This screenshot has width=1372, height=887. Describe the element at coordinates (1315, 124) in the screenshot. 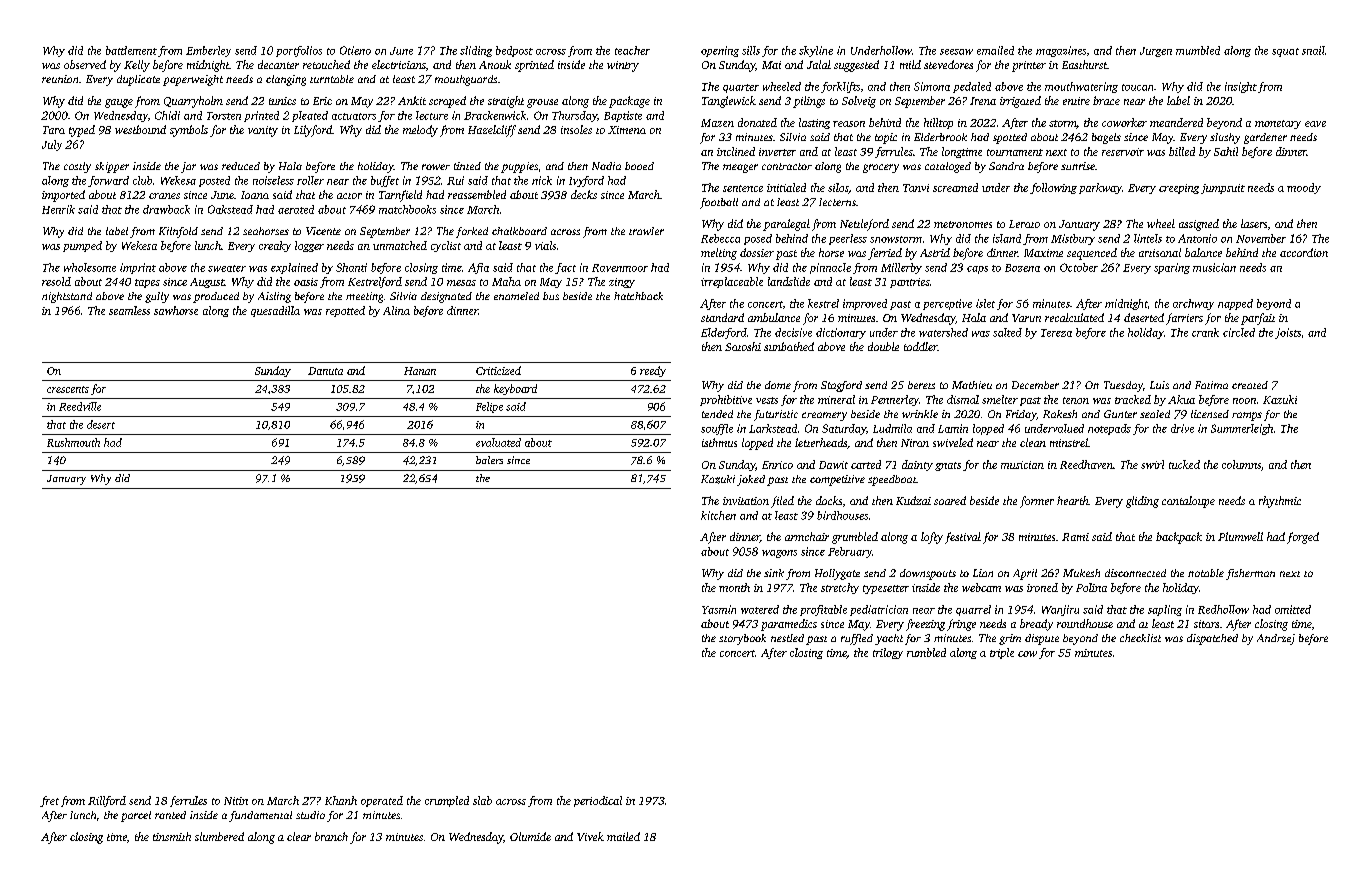

I see `eave` at that location.
